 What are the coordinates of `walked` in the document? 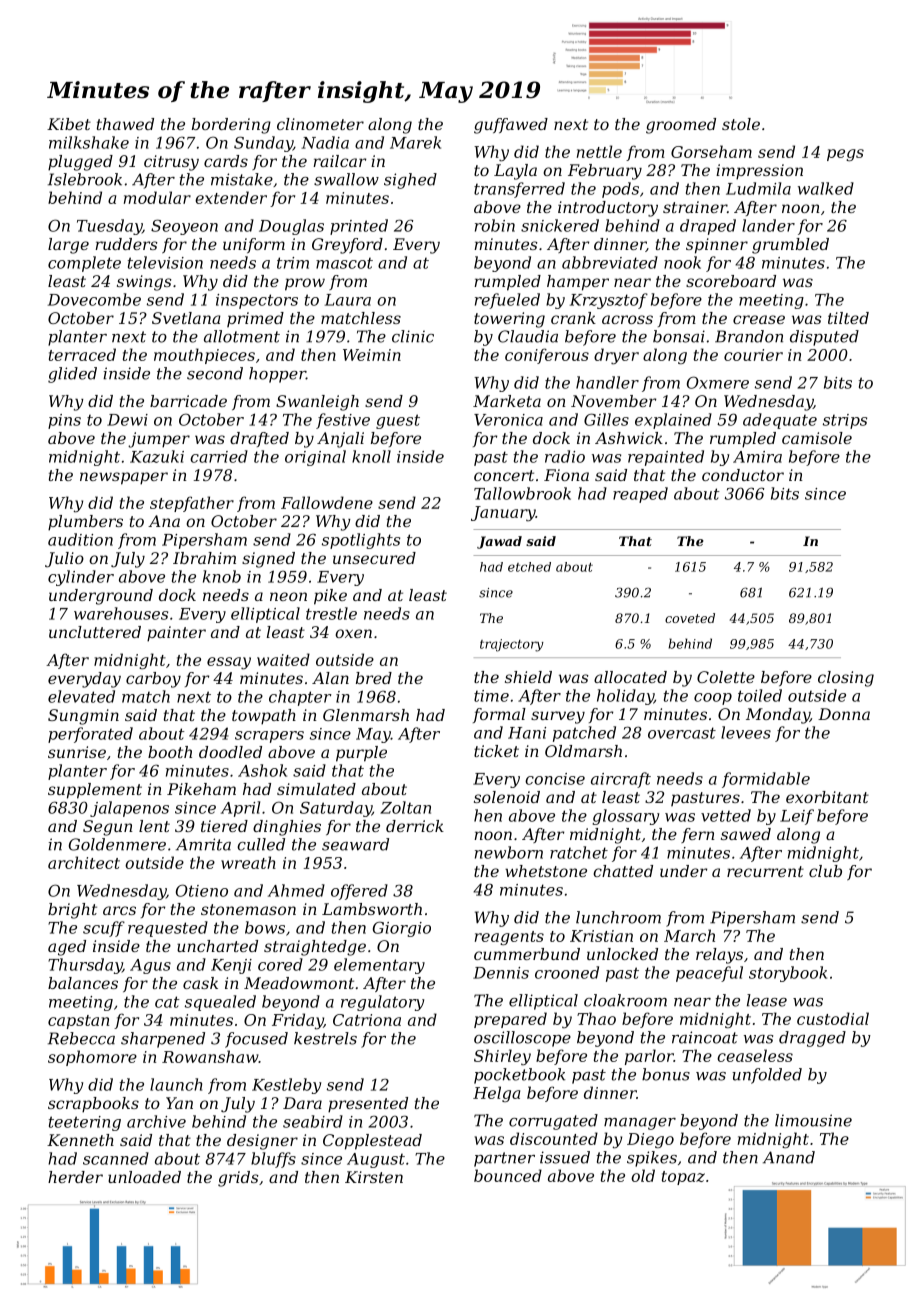 It's located at (826, 188).
